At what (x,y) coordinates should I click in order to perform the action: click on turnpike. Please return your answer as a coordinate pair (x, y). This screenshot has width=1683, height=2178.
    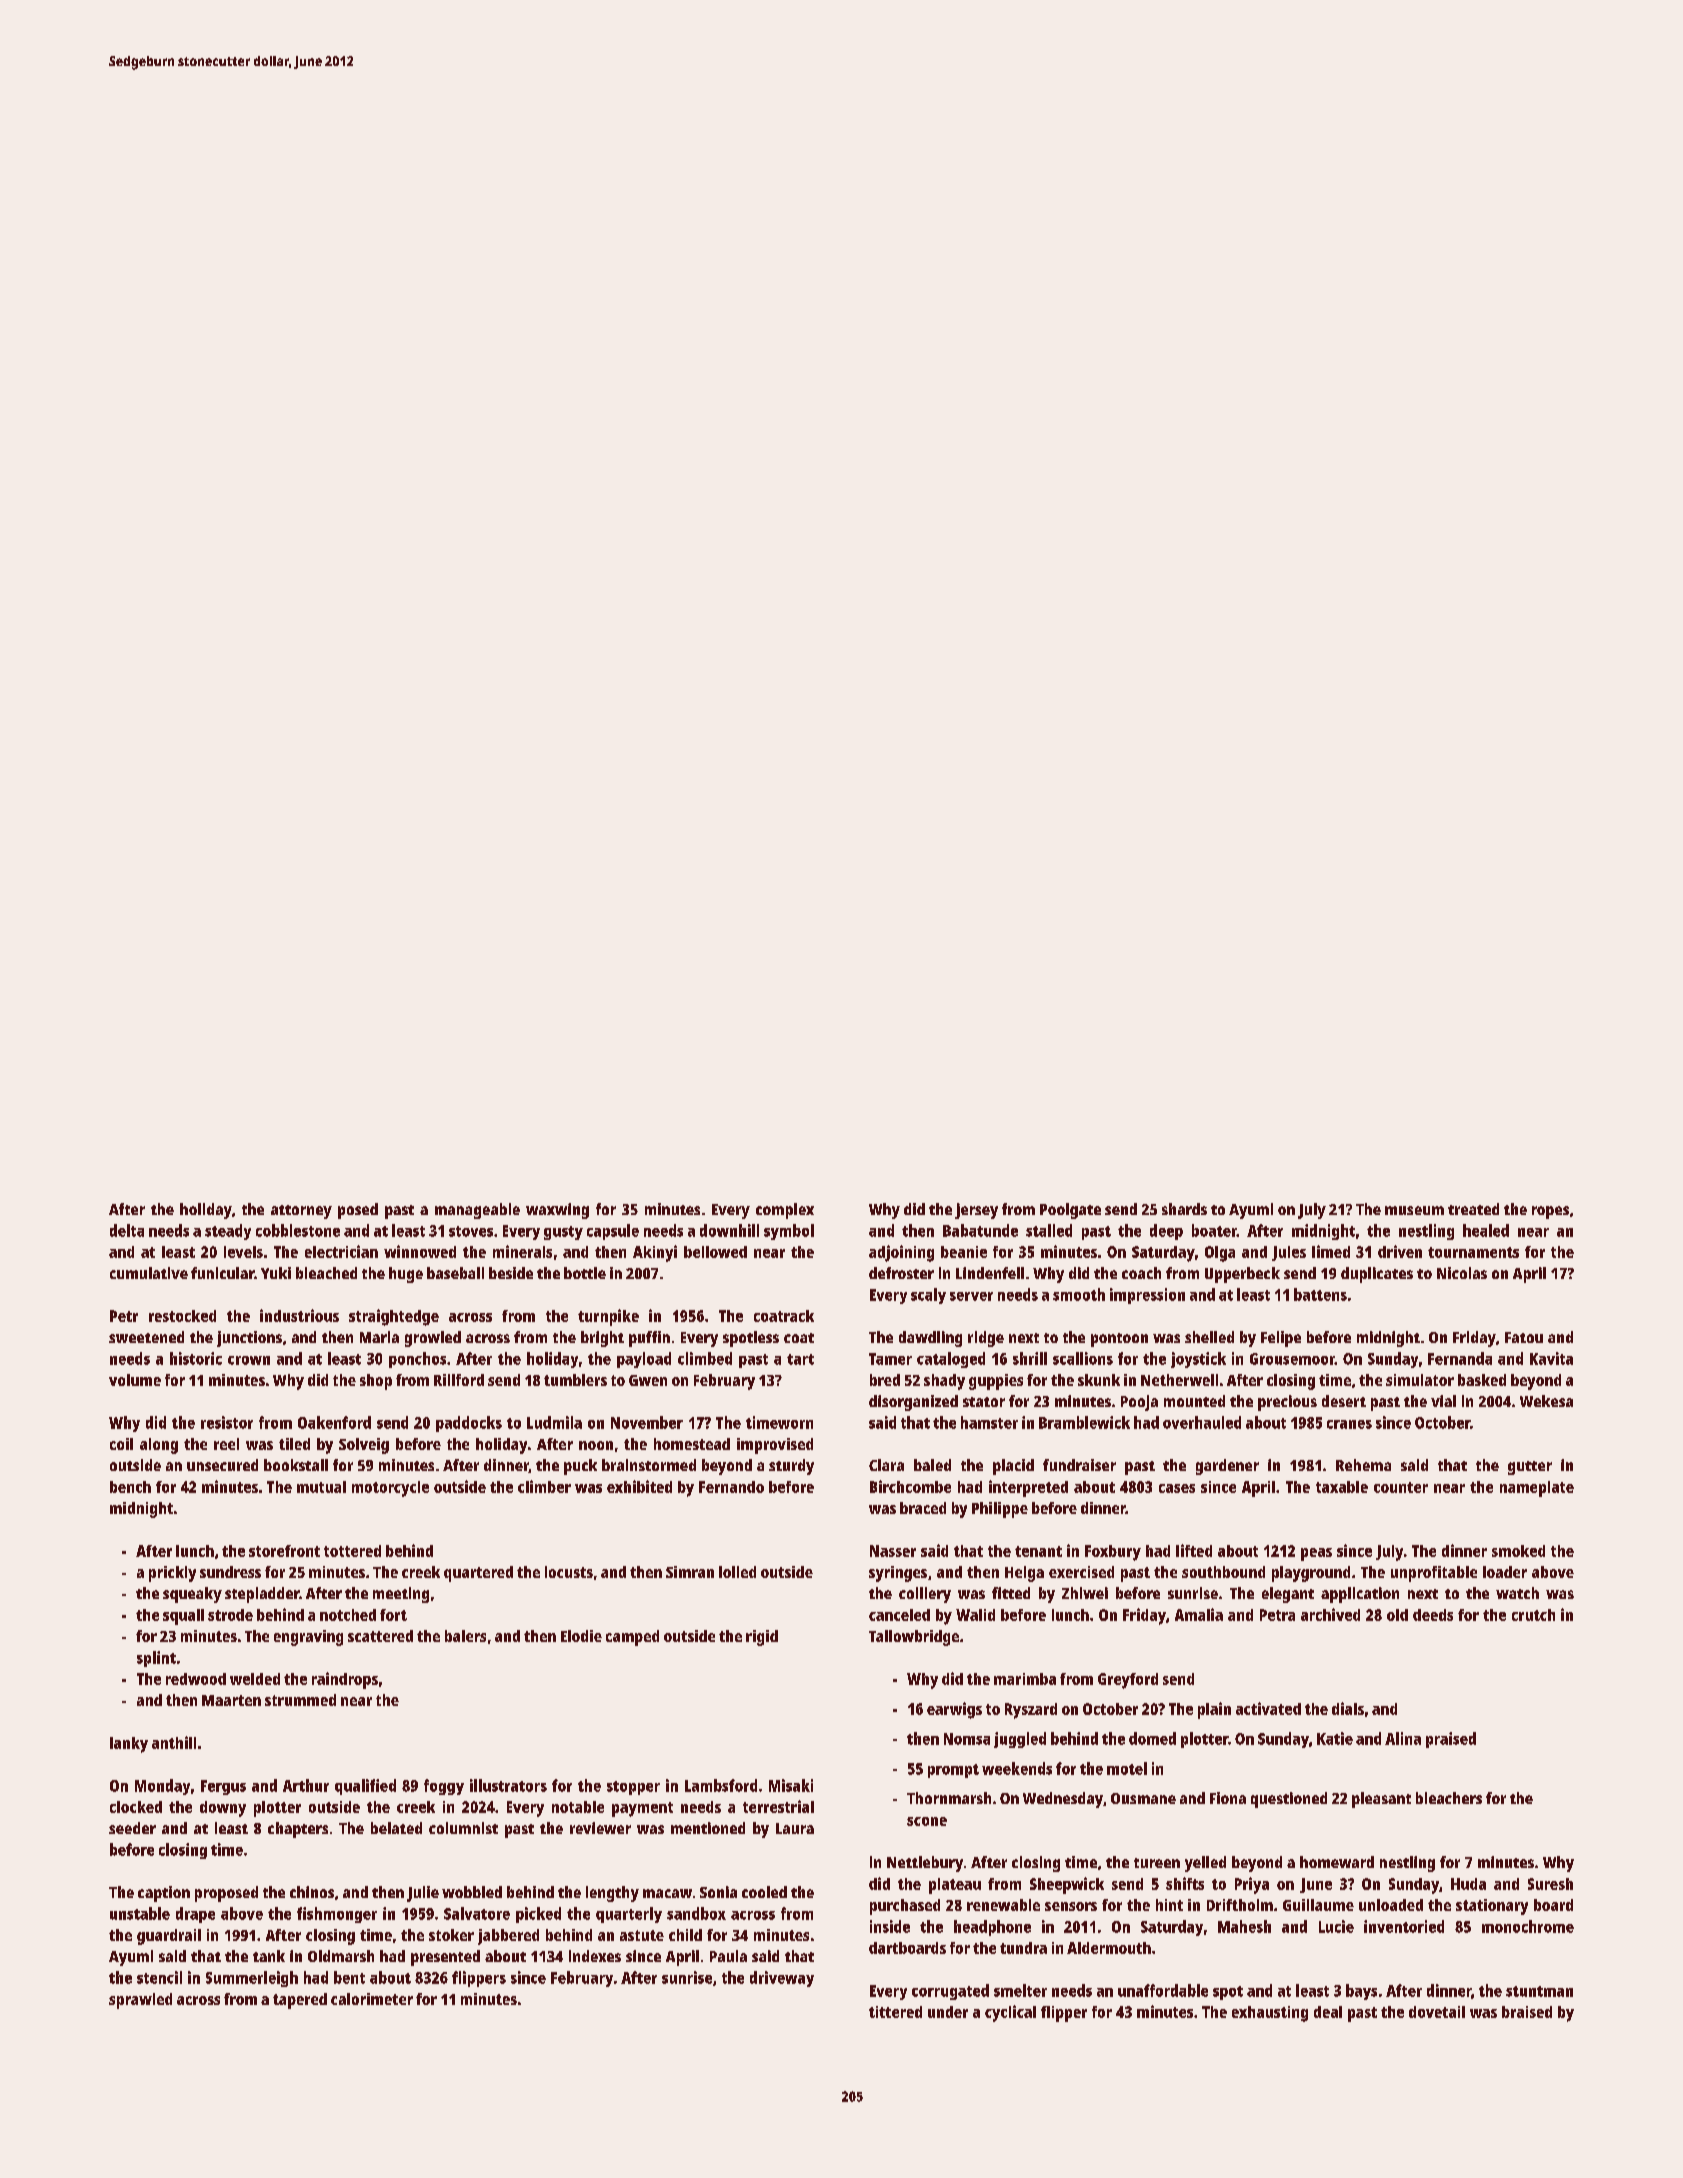
    Looking at the image, I should click on (608, 1317).
